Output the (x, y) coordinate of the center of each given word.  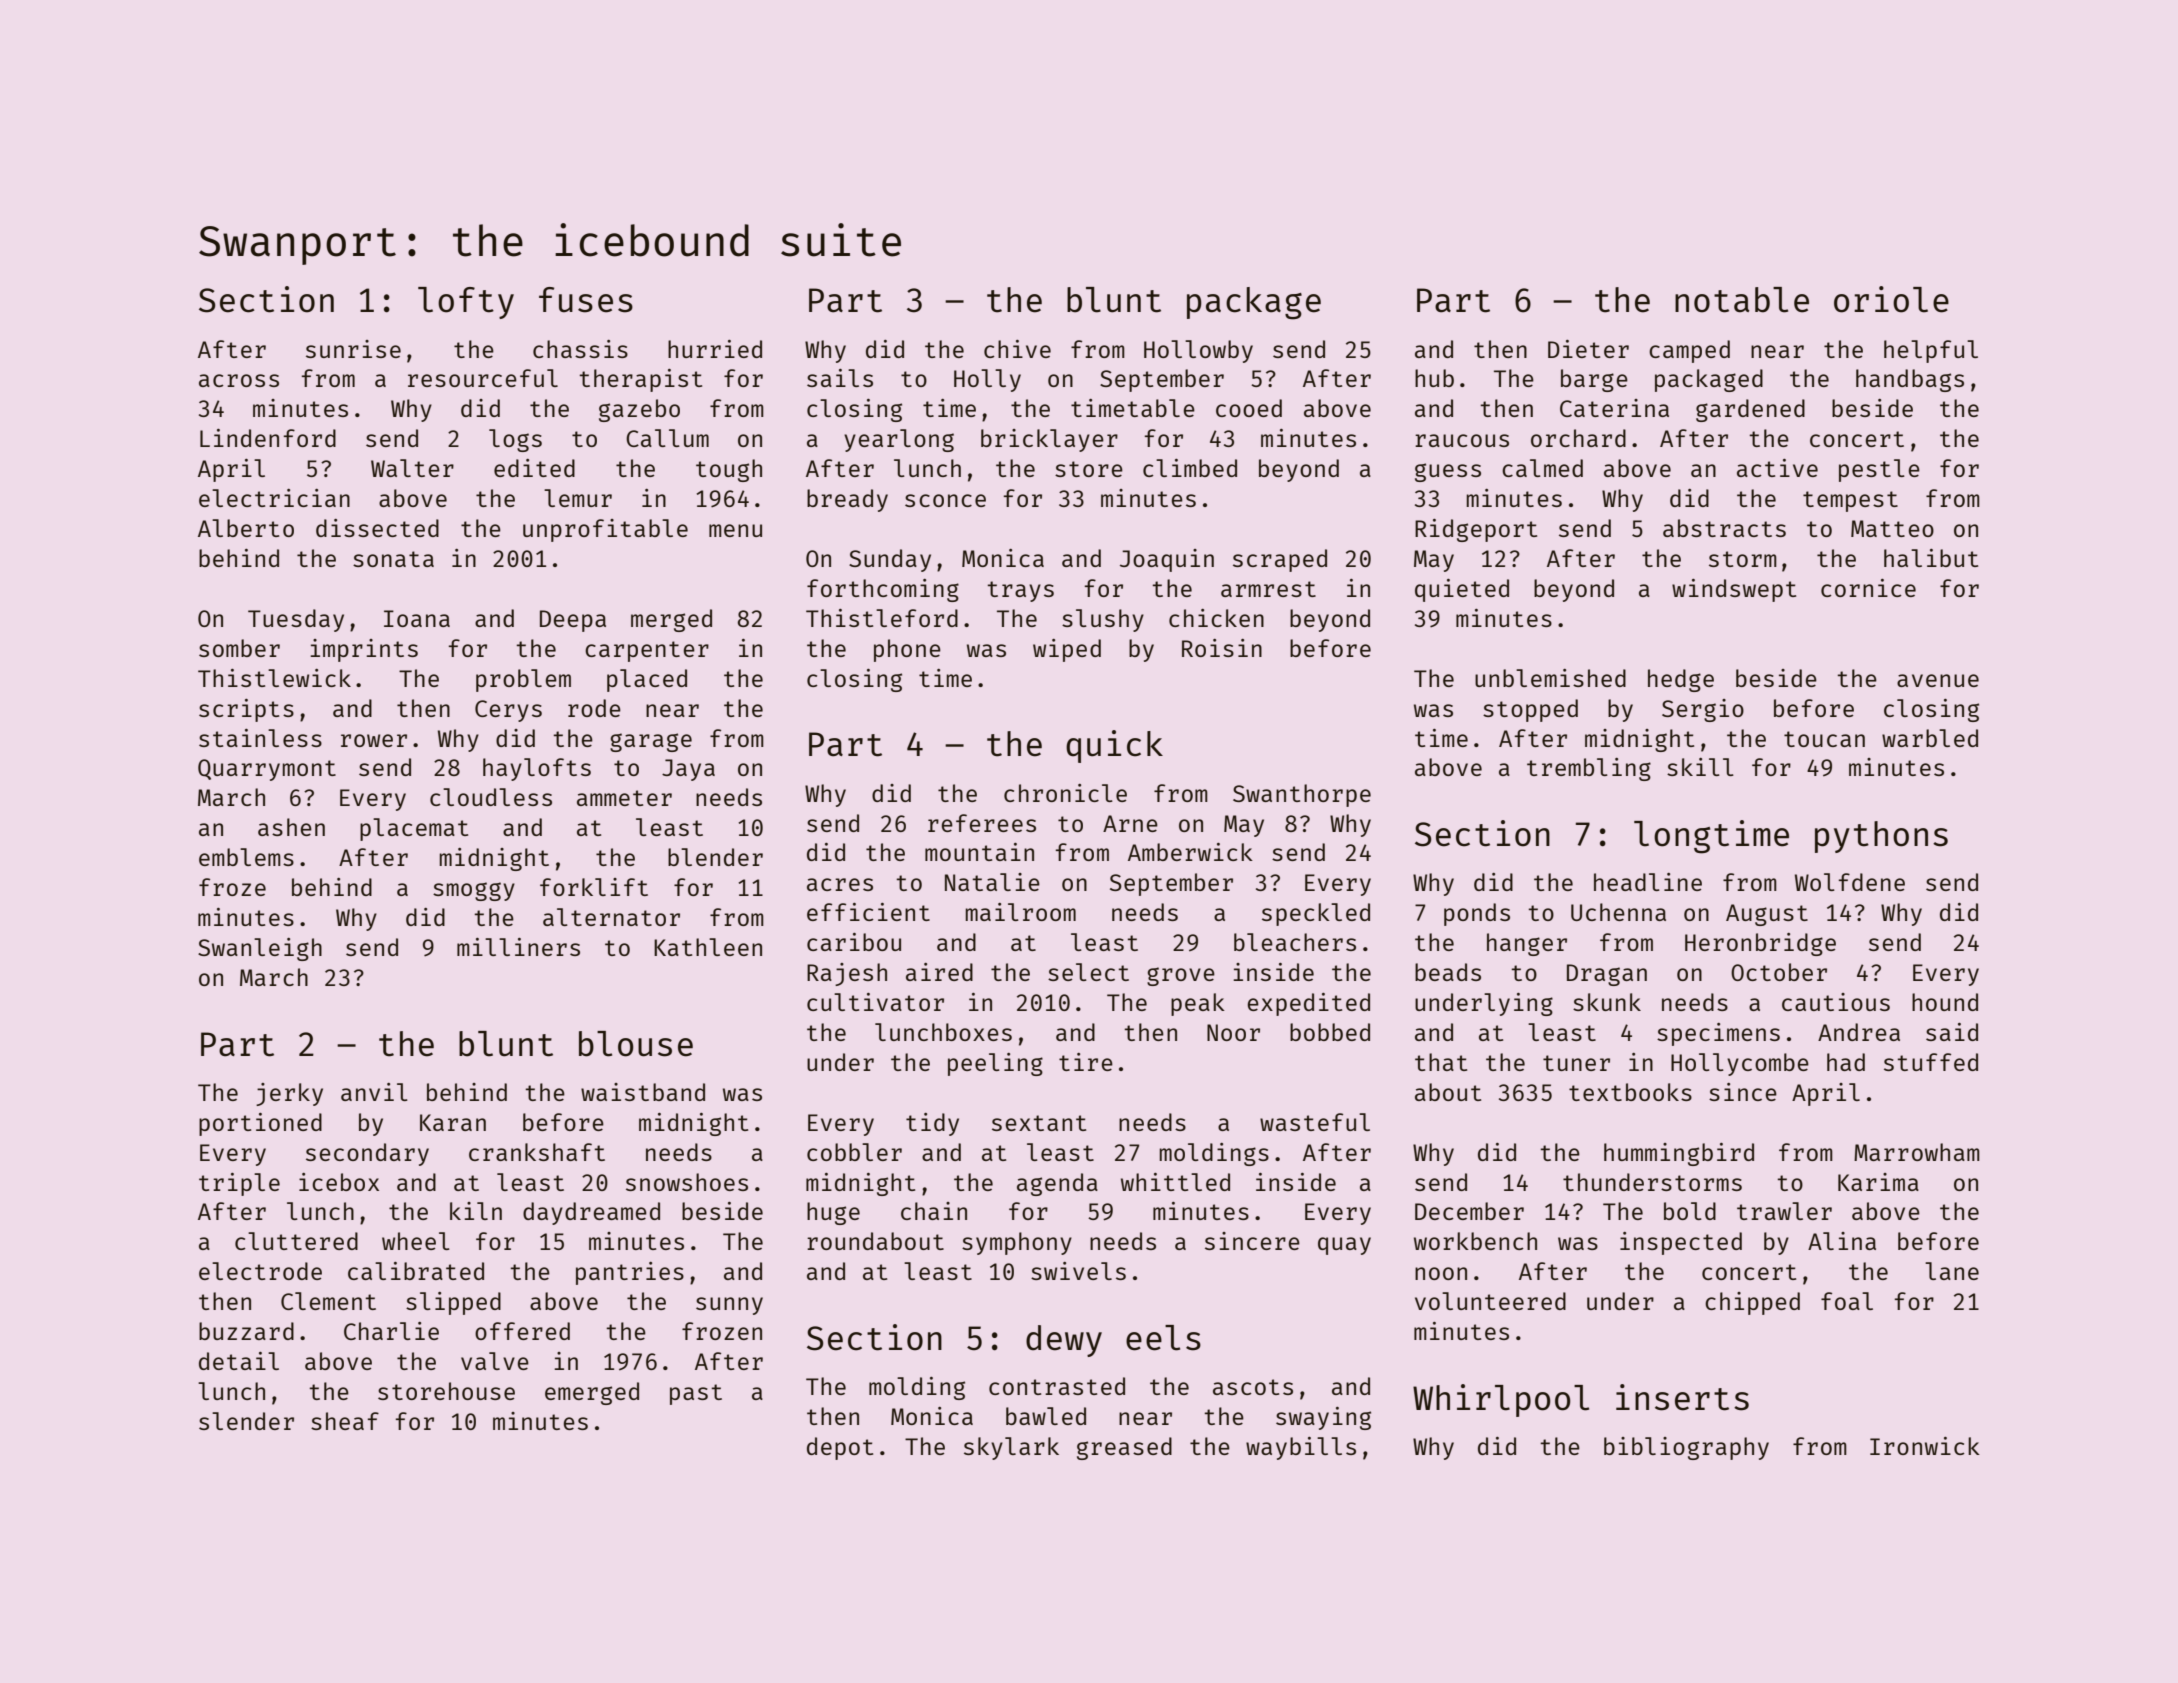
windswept (1734, 590)
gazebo (639, 410)
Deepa (573, 621)
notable (1742, 300)
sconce (945, 500)
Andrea (1859, 1032)
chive (1017, 349)
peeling (995, 1064)
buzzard (246, 1331)
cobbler (854, 1152)
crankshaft (537, 1152)
